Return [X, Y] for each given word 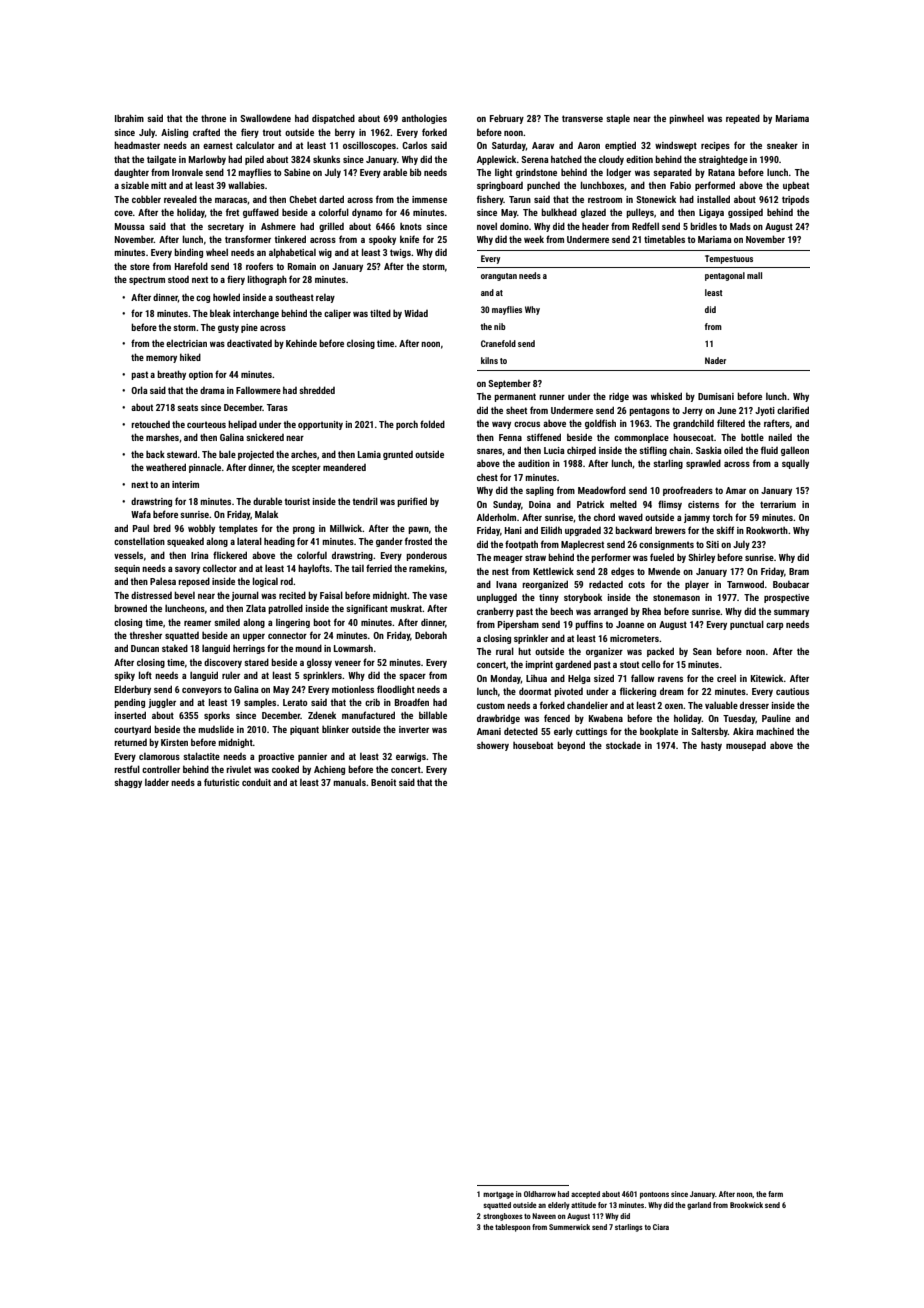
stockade [623, 745]
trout [271, 132]
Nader [715, 360]
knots [411, 226]
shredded [317, 390]
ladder [157, 782]
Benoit [383, 782]
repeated [743, 119]
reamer [197, 623]
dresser [754, 705]
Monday [506, 679]
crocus [527, 424]
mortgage [498, 1195]
